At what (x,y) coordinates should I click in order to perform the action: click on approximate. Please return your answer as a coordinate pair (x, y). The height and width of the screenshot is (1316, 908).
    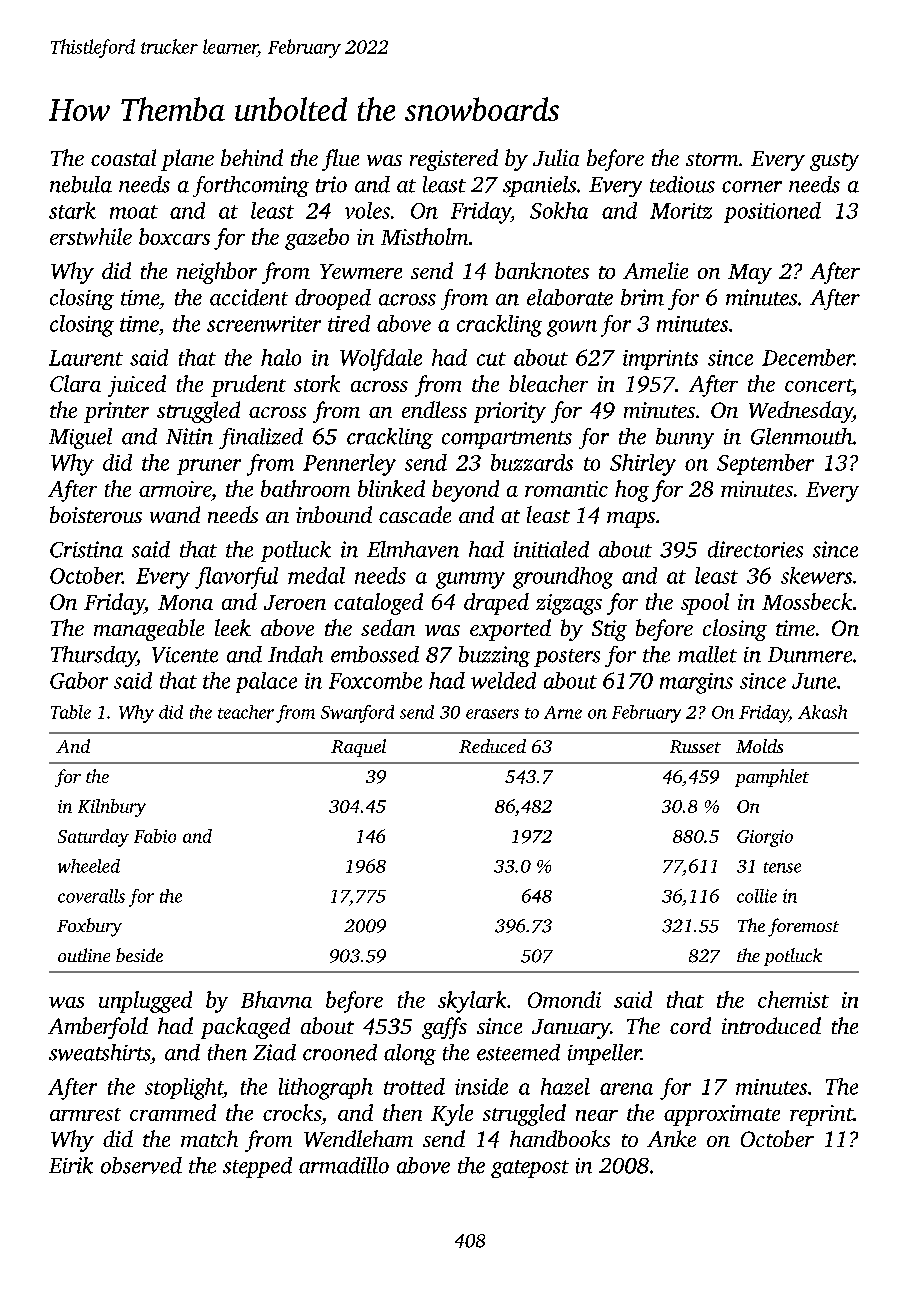
    Looking at the image, I should click on (722, 1115).
